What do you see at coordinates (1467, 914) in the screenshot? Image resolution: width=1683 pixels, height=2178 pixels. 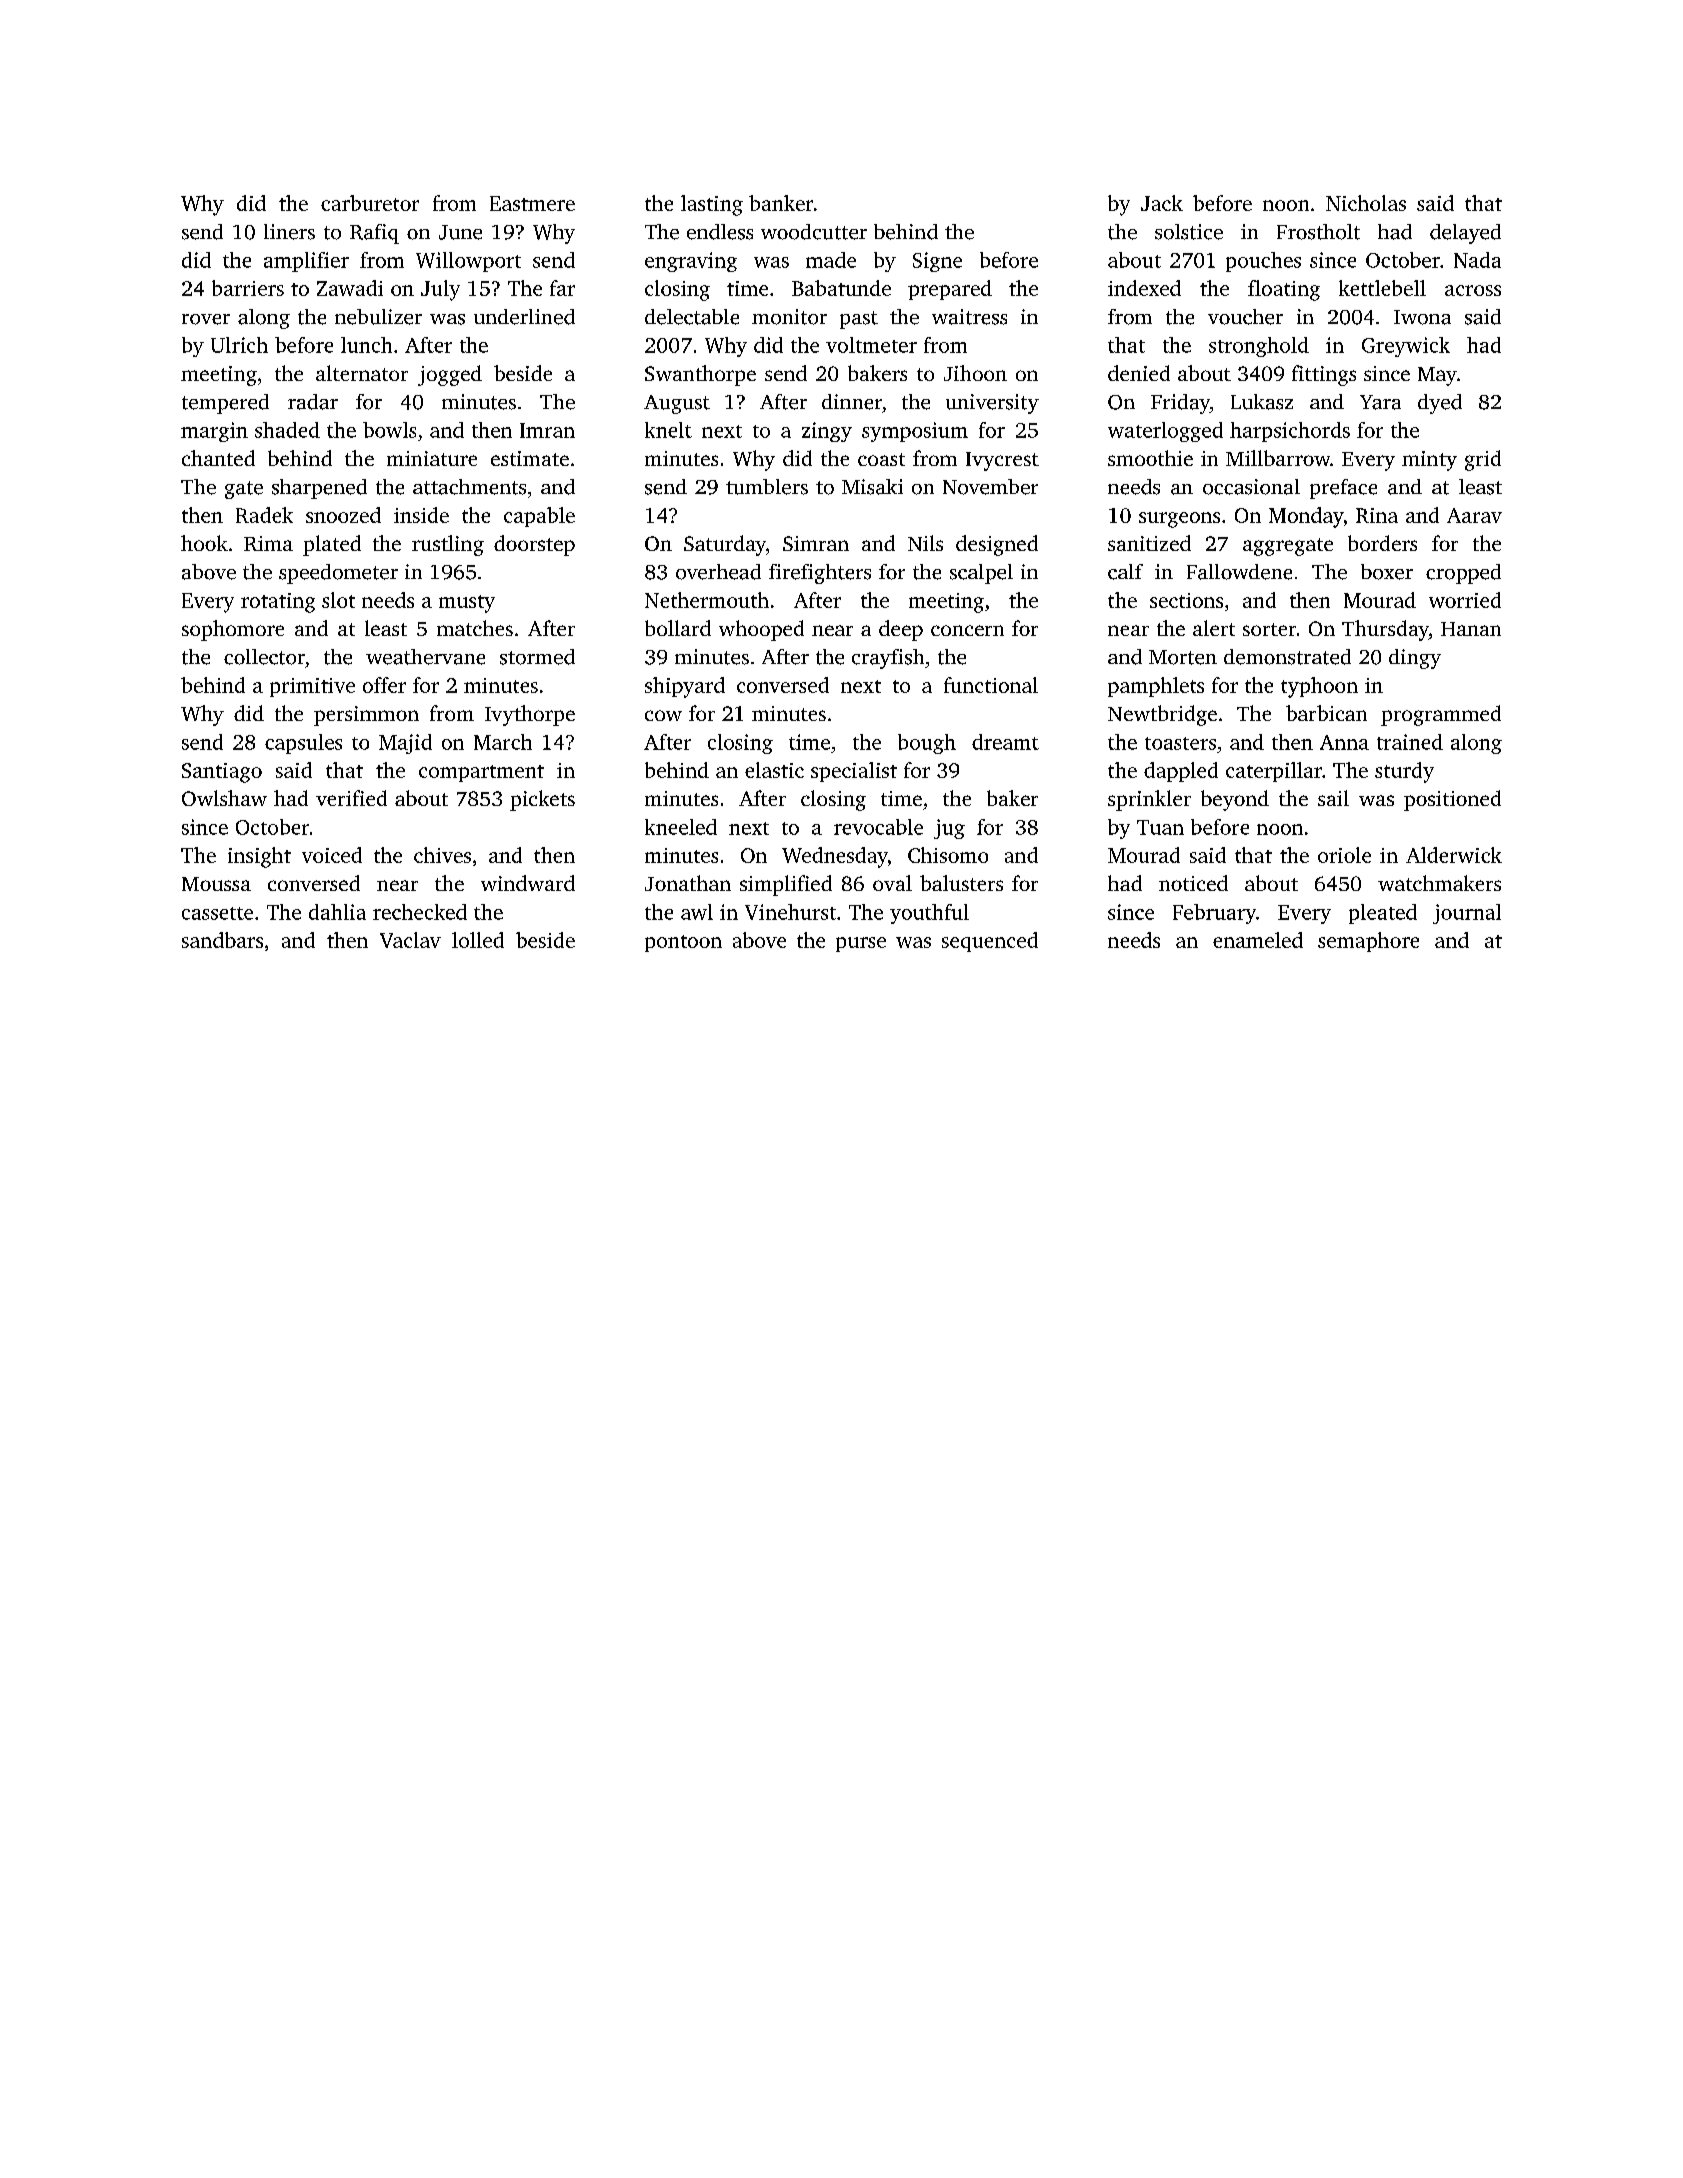 I see `journal` at bounding box center [1467, 914].
